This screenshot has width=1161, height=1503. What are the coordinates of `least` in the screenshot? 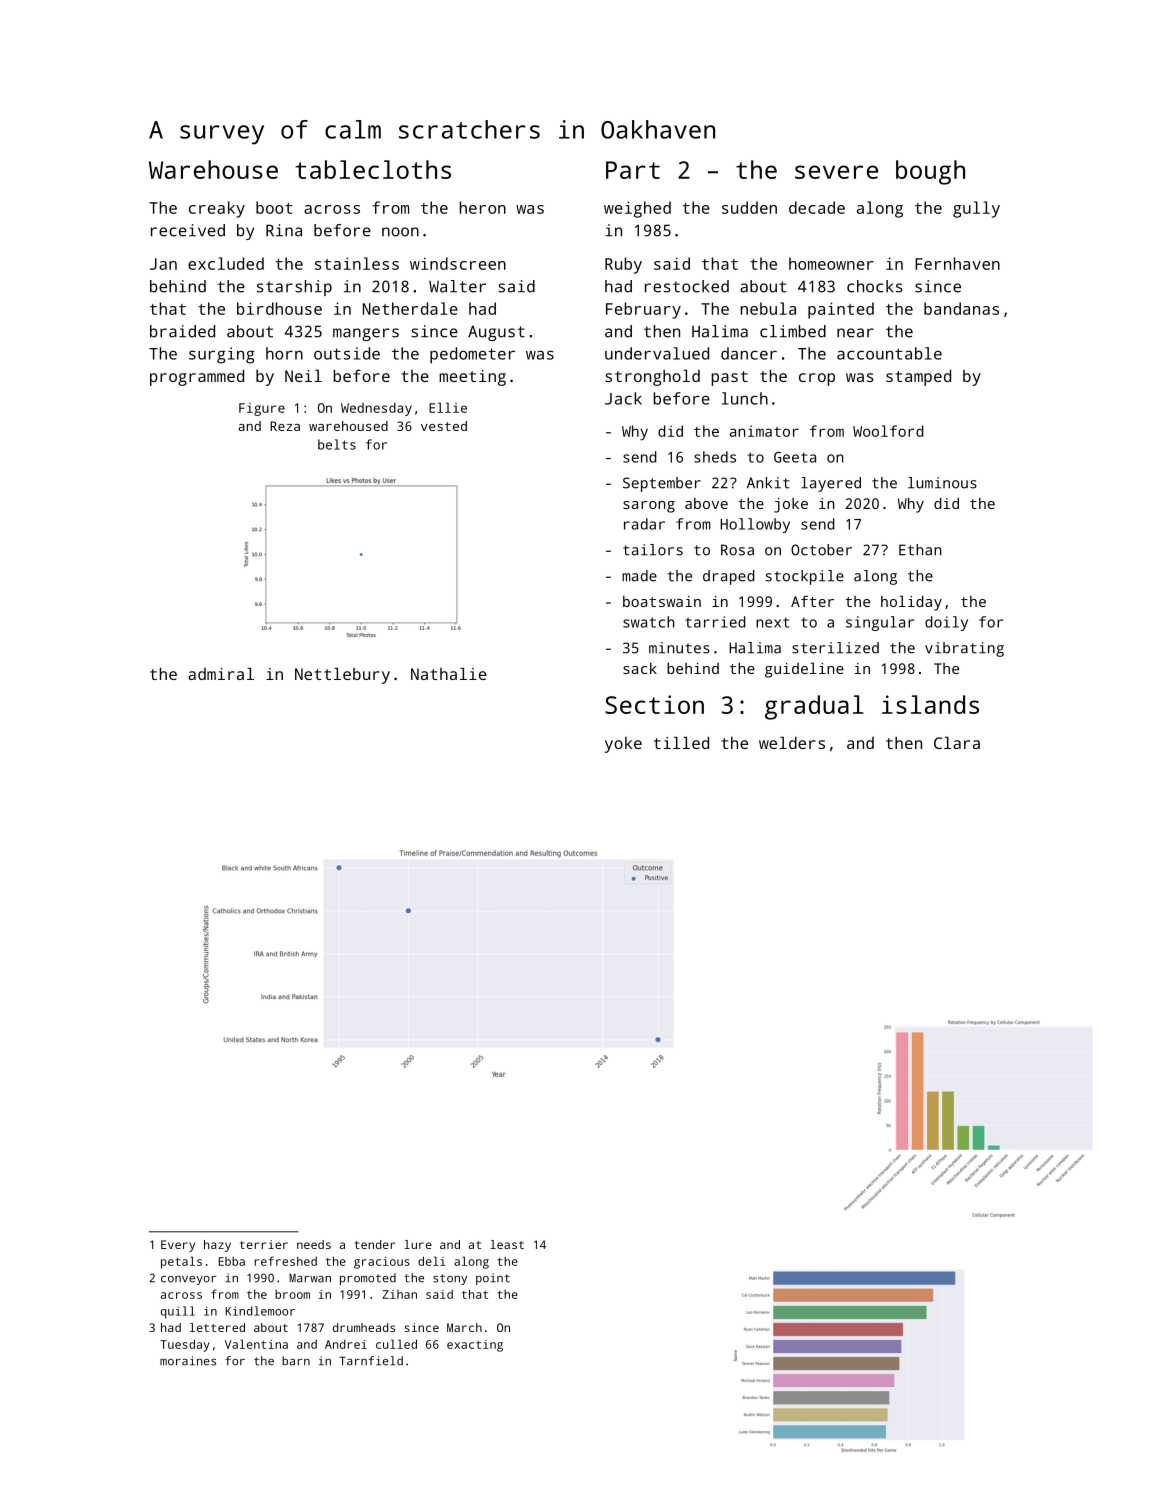 It's located at (507, 1244).
